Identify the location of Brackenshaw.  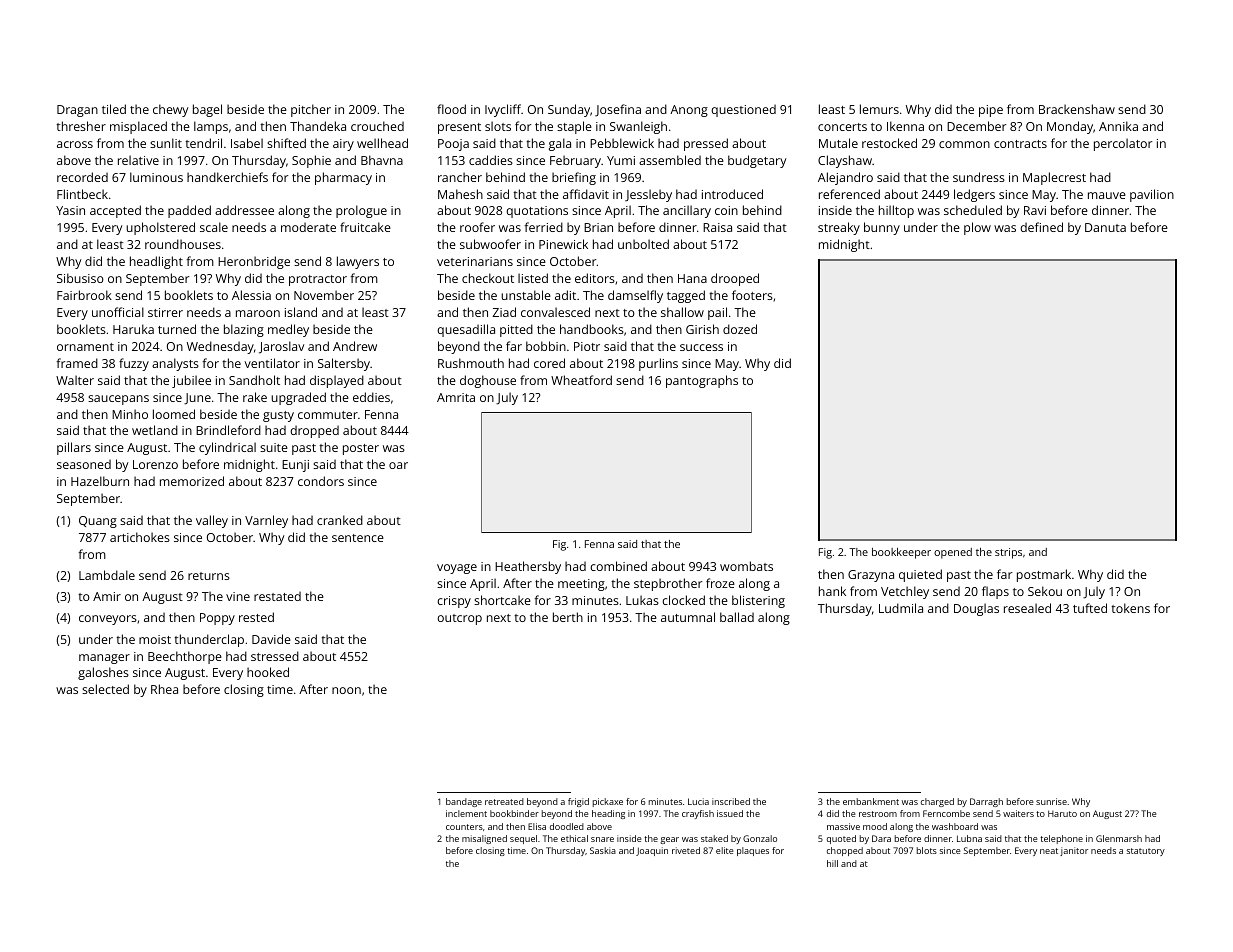
(1077, 109).
